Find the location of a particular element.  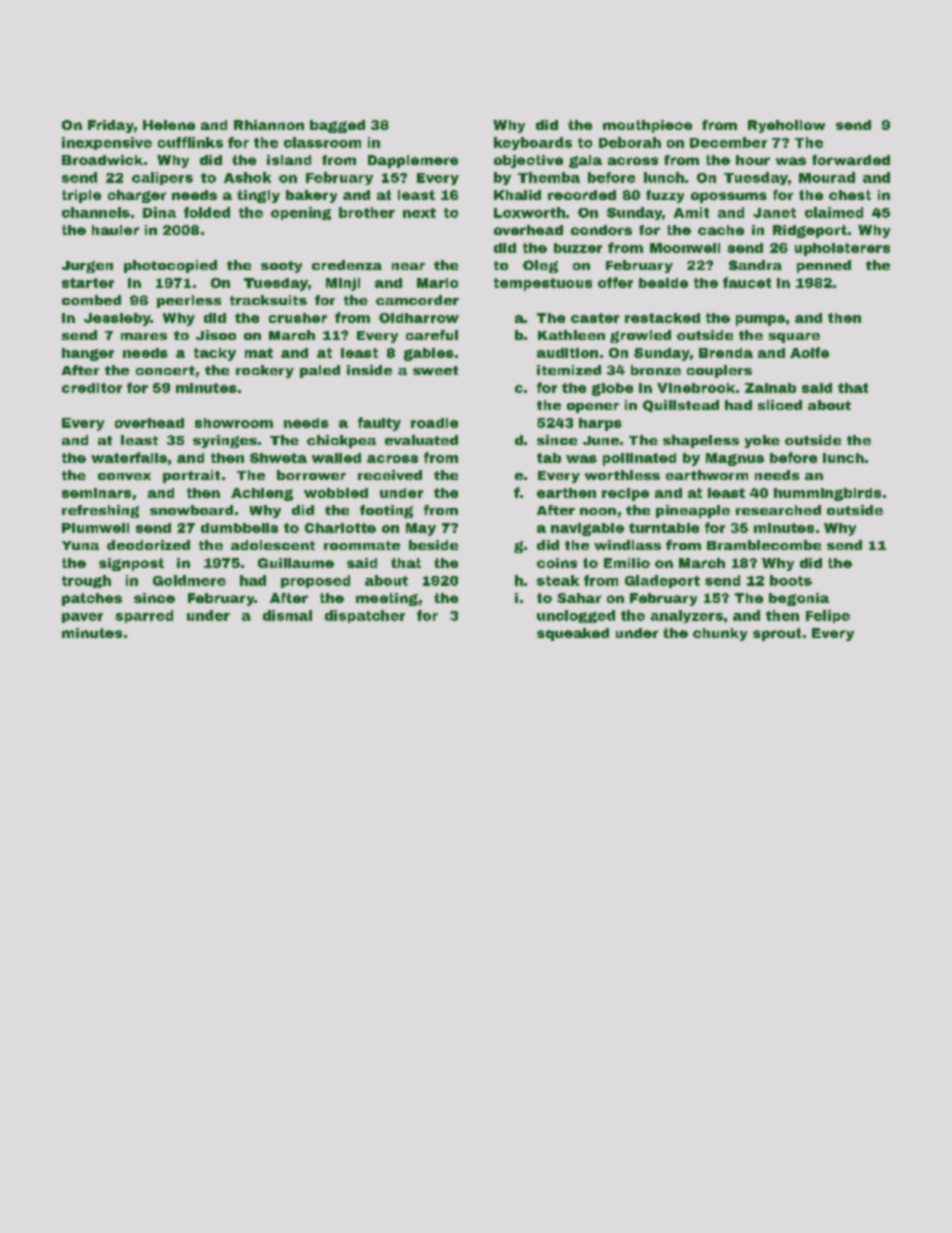

showroom is located at coordinates (234, 423).
